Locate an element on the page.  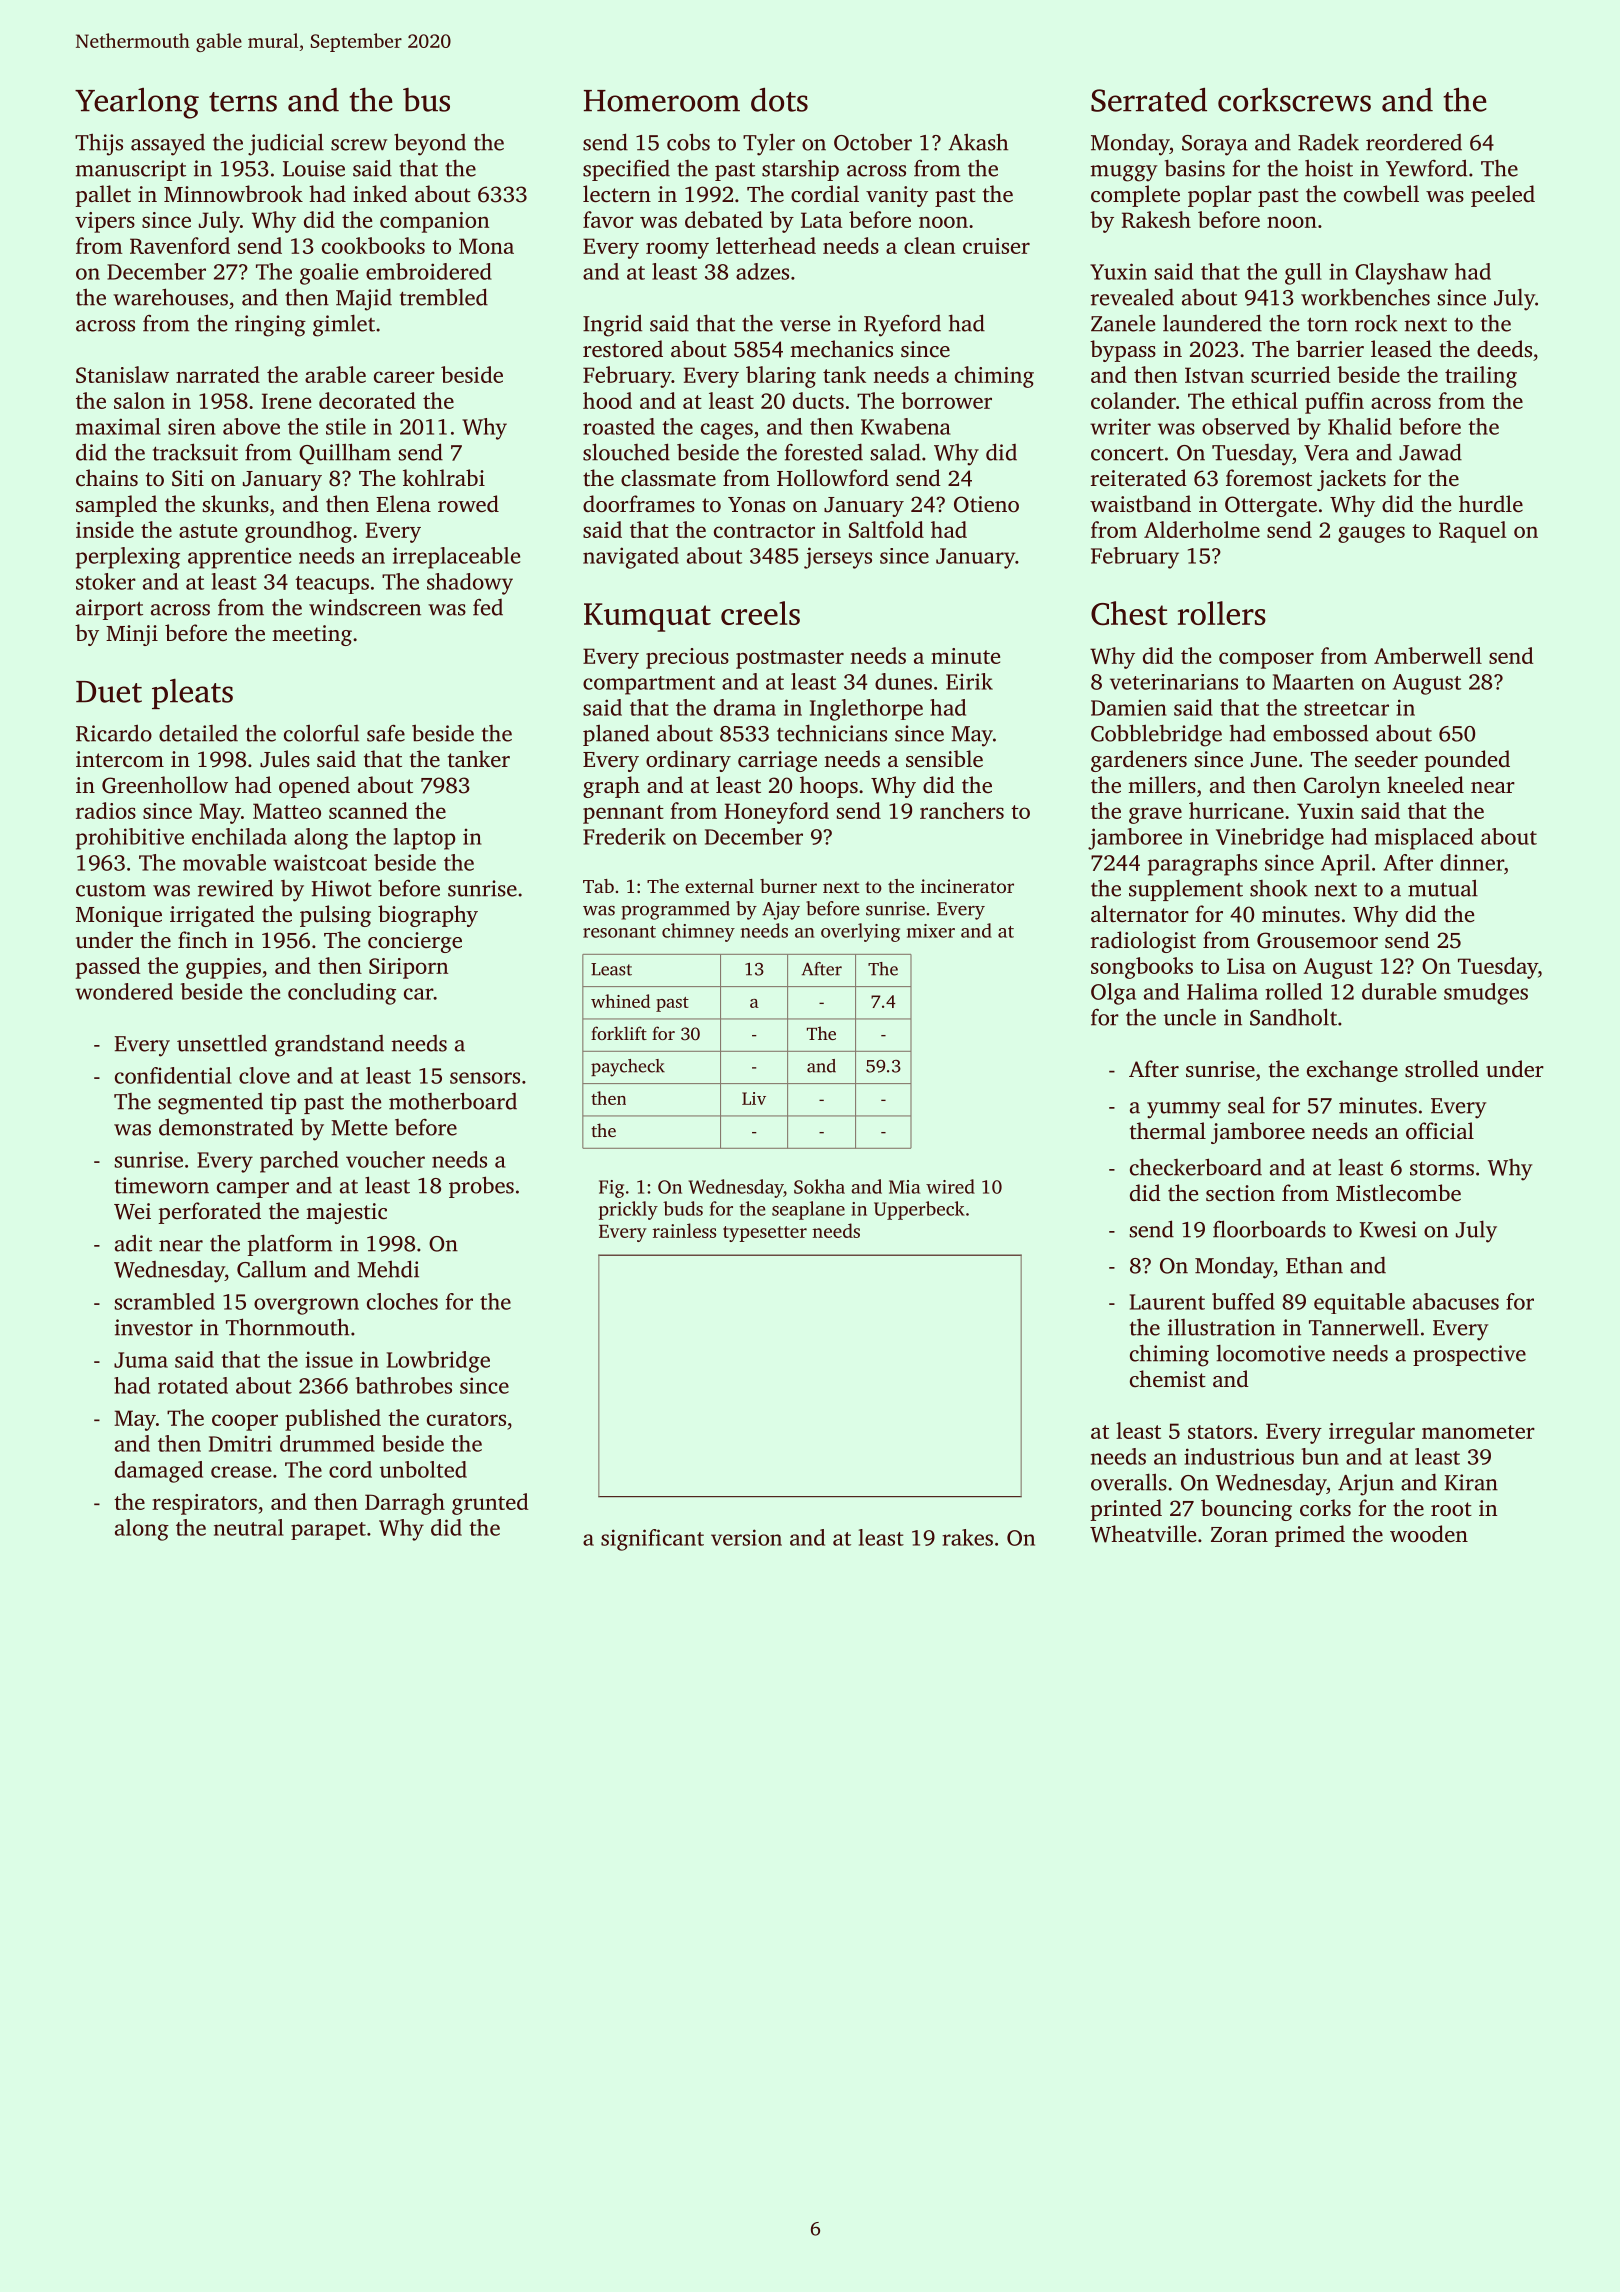
cooper is located at coordinates (245, 1422).
